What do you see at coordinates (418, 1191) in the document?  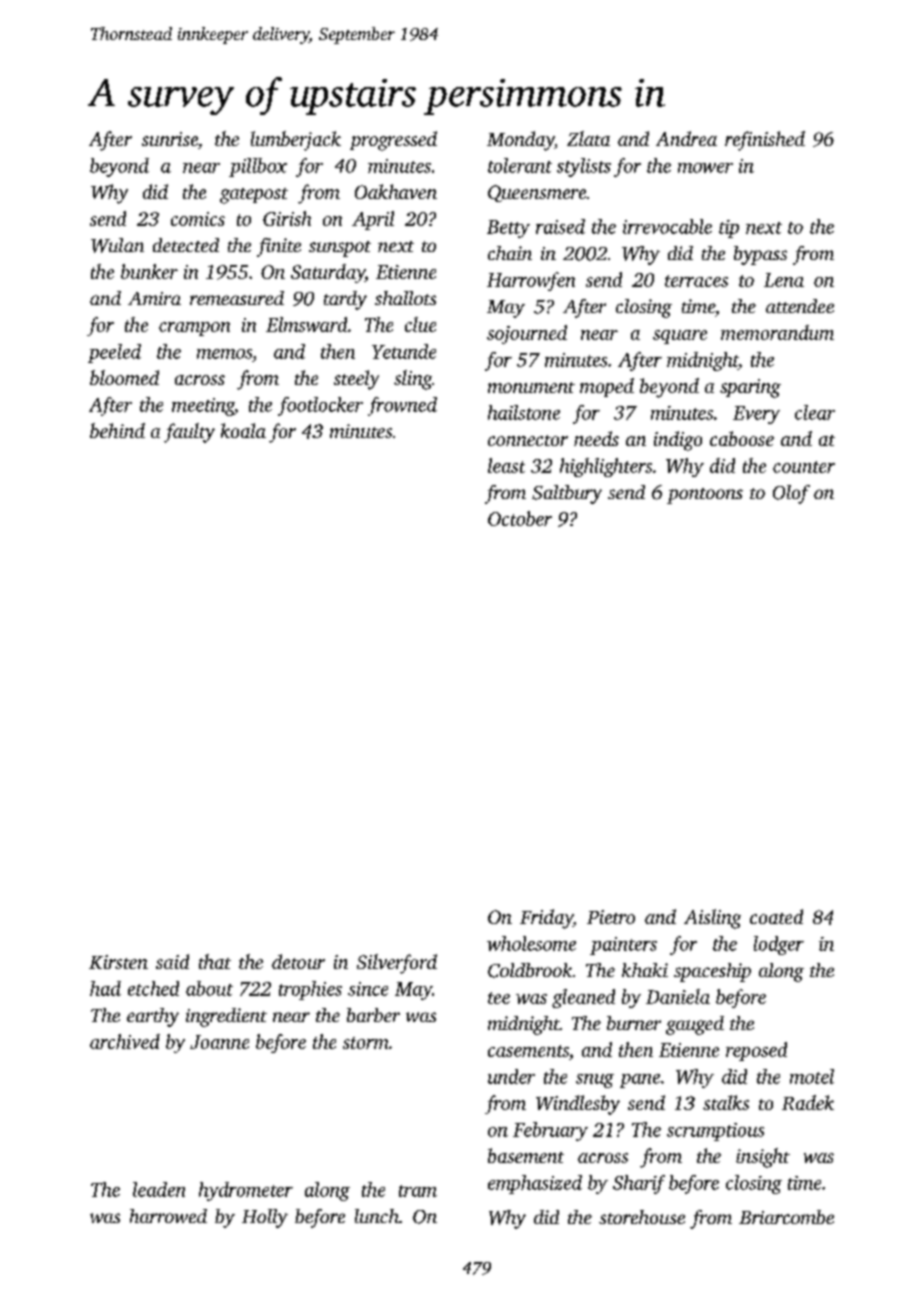 I see `tram` at bounding box center [418, 1191].
